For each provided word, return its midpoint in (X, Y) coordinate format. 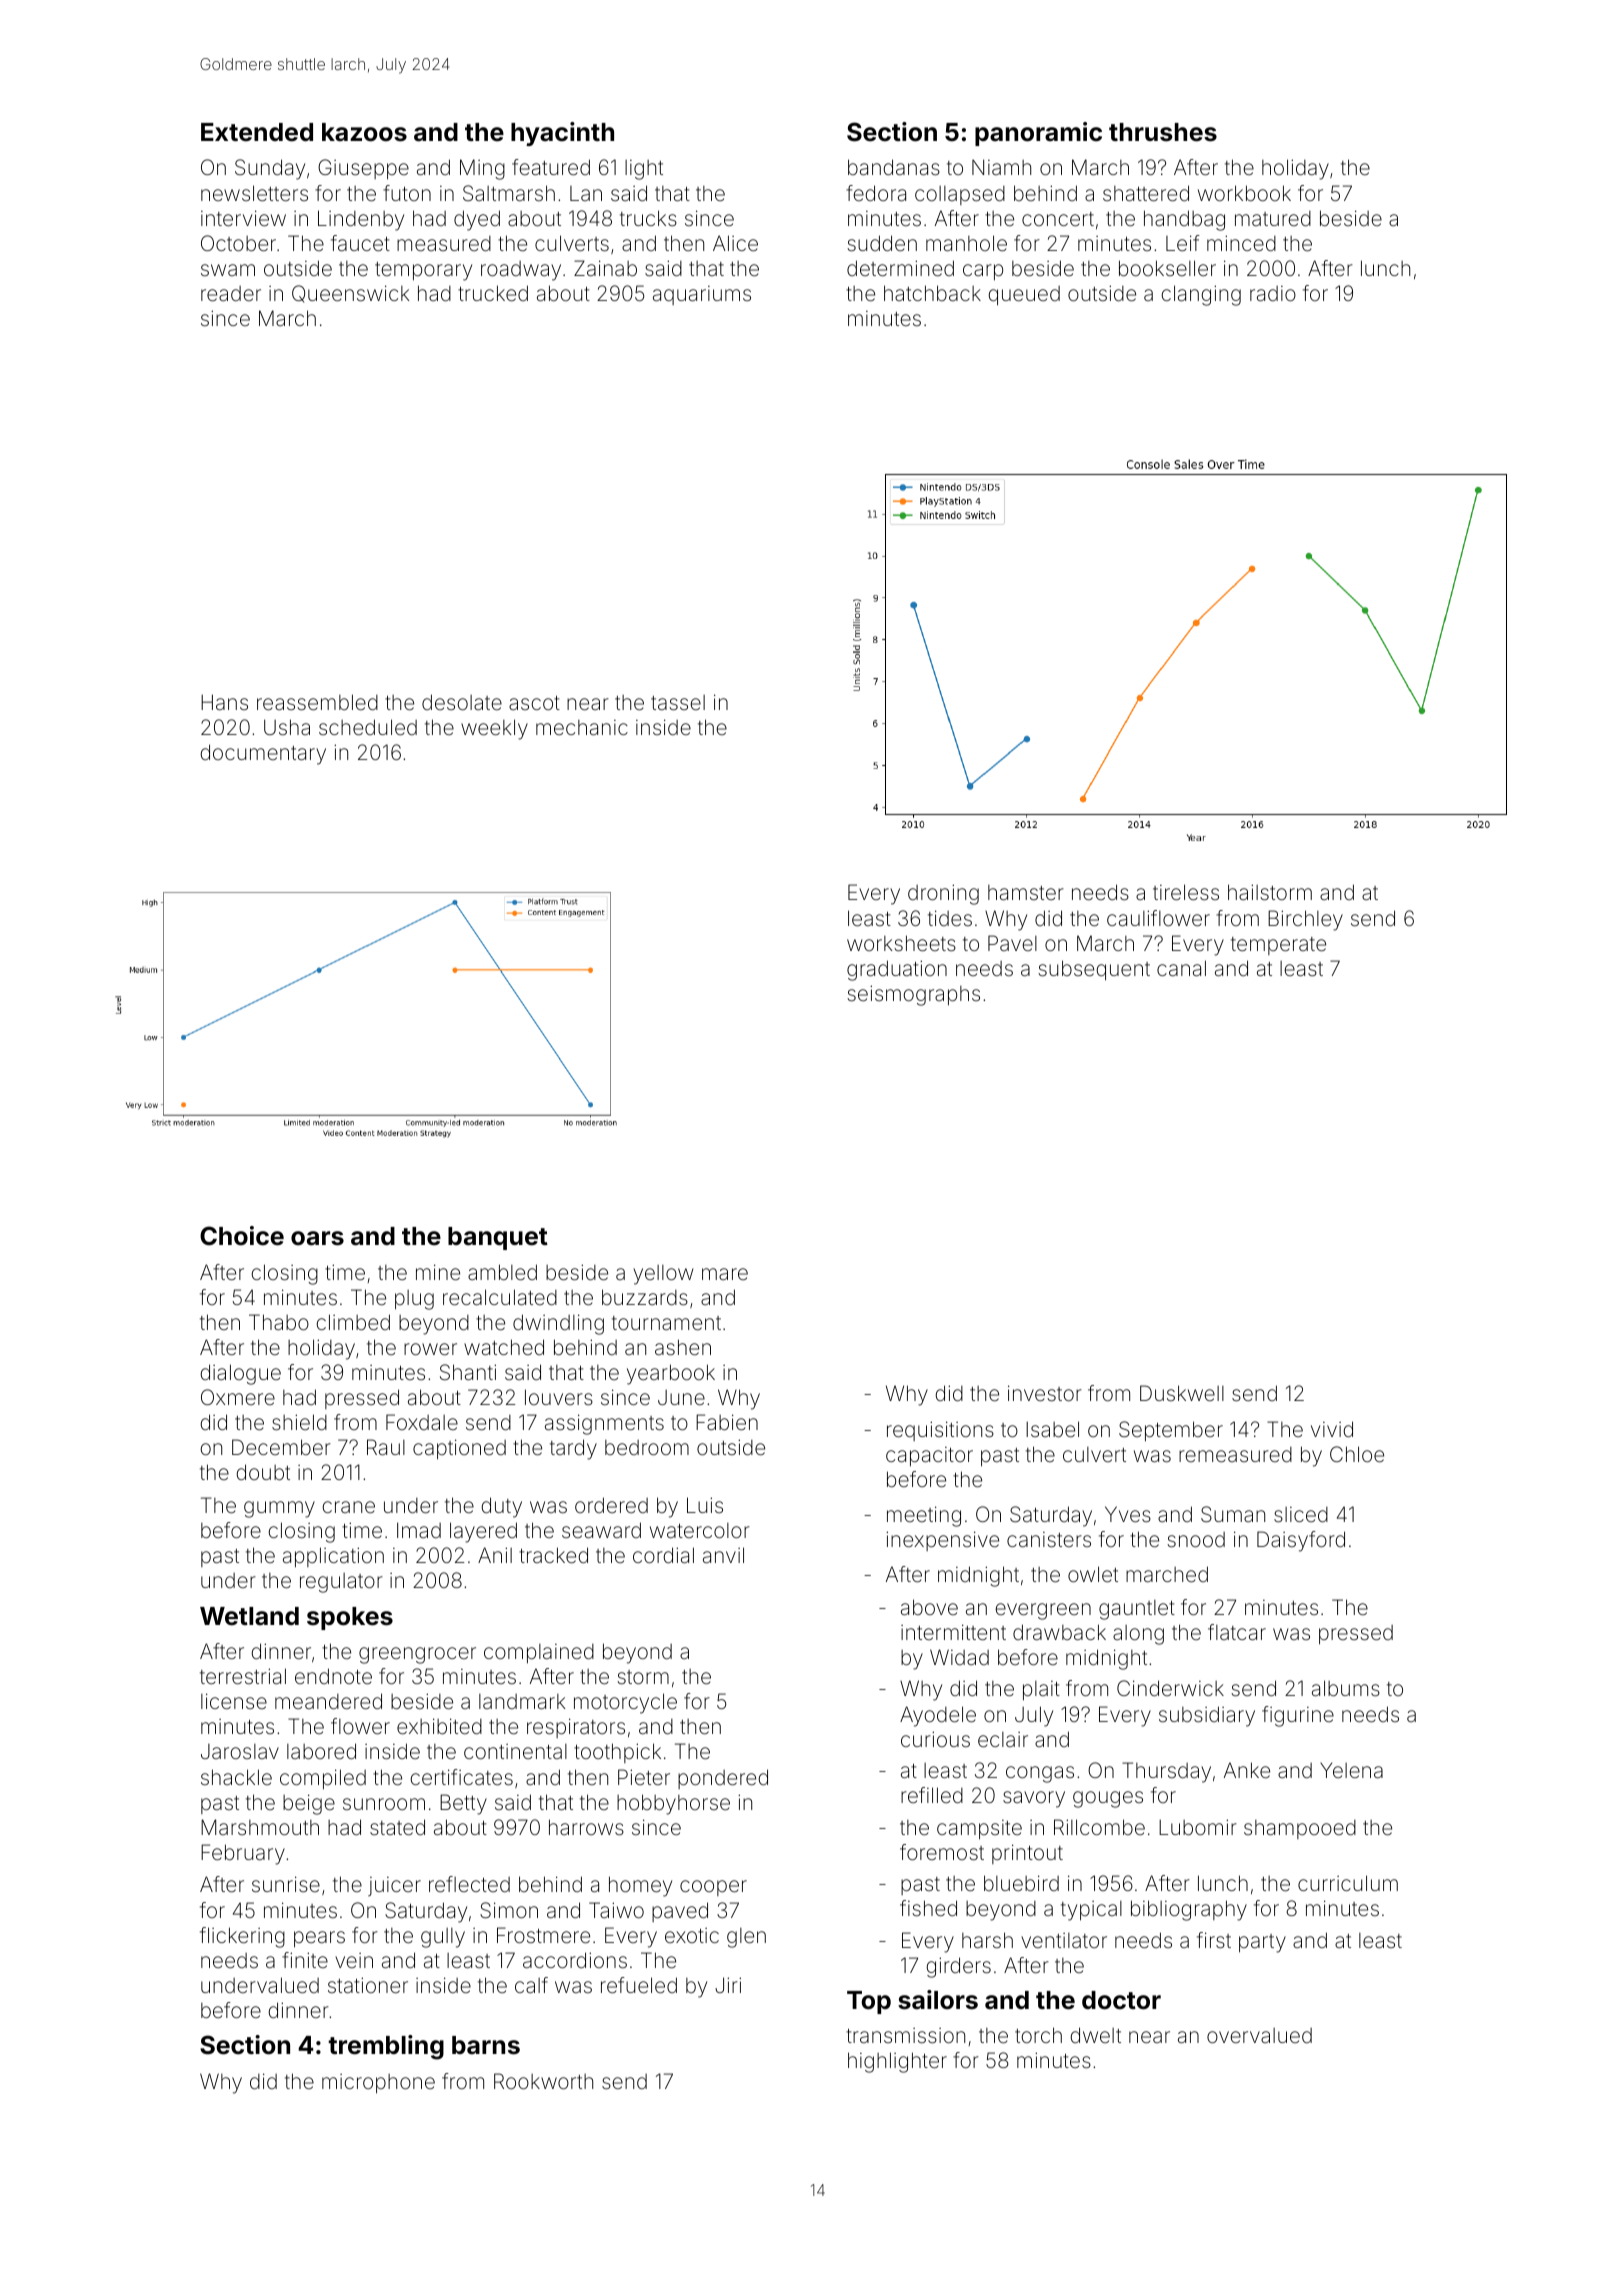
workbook (1244, 193)
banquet (498, 1238)
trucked (493, 293)
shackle (236, 1777)
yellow (663, 1275)
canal (1181, 968)
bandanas (894, 167)
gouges (1108, 1799)
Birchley (1305, 920)
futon (407, 193)
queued (1024, 296)
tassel (678, 702)
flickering (242, 1937)
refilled (932, 1795)
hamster (1026, 892)
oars (317, 1238)
